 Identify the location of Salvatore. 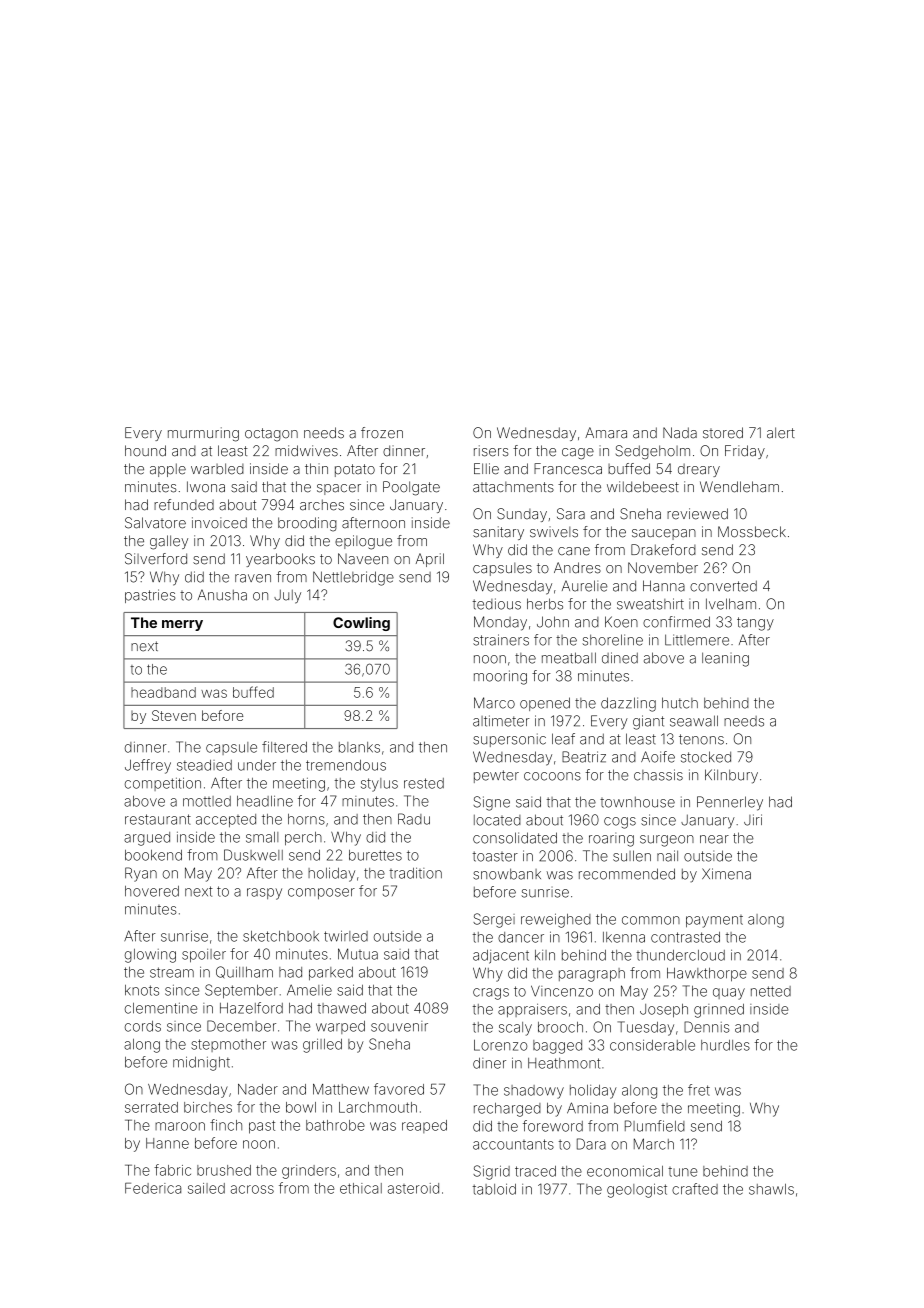
(155, 523).
